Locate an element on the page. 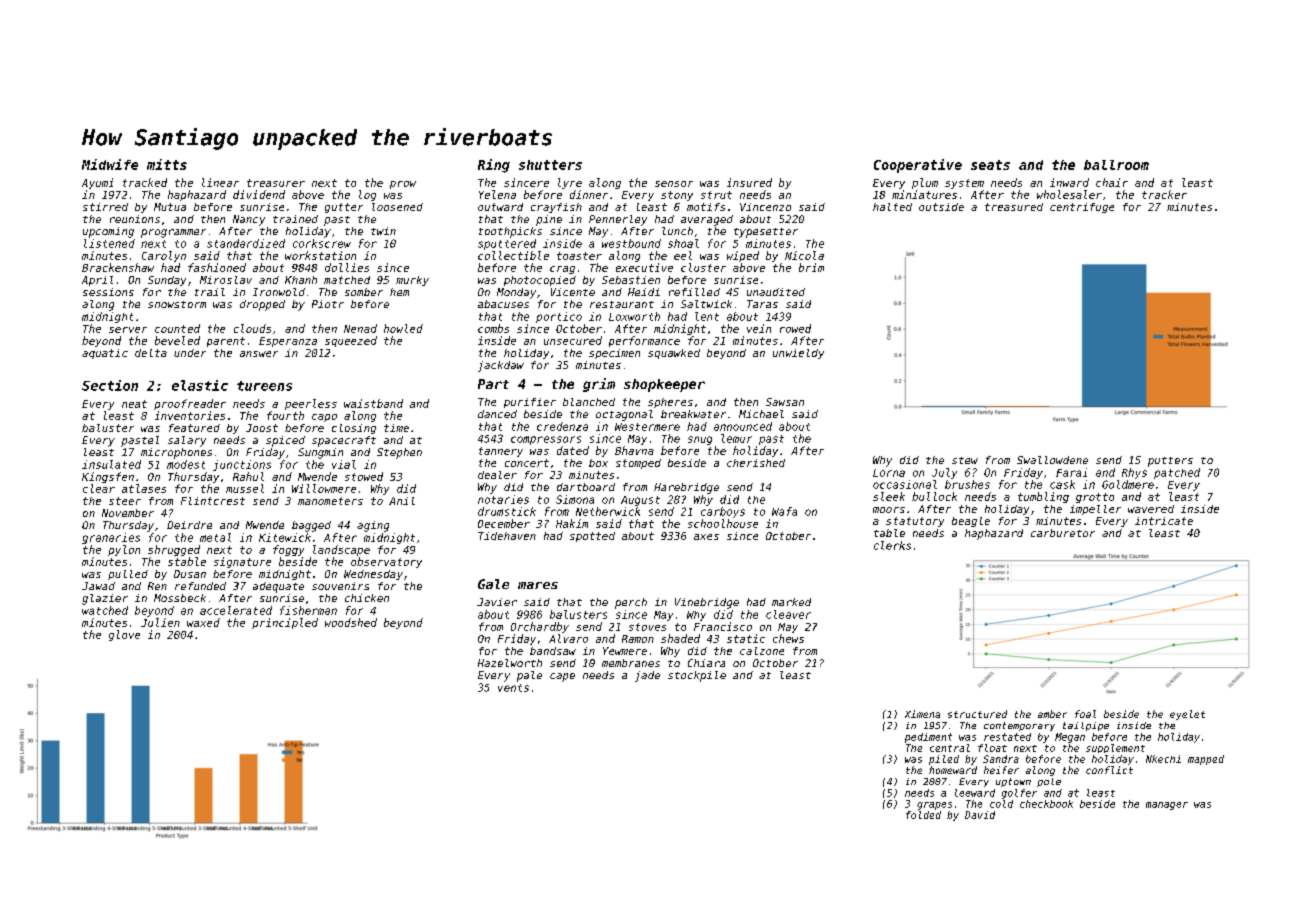 The height and width of the page is (924, 1308). unwieldy is located at coordinates (798, 354).
